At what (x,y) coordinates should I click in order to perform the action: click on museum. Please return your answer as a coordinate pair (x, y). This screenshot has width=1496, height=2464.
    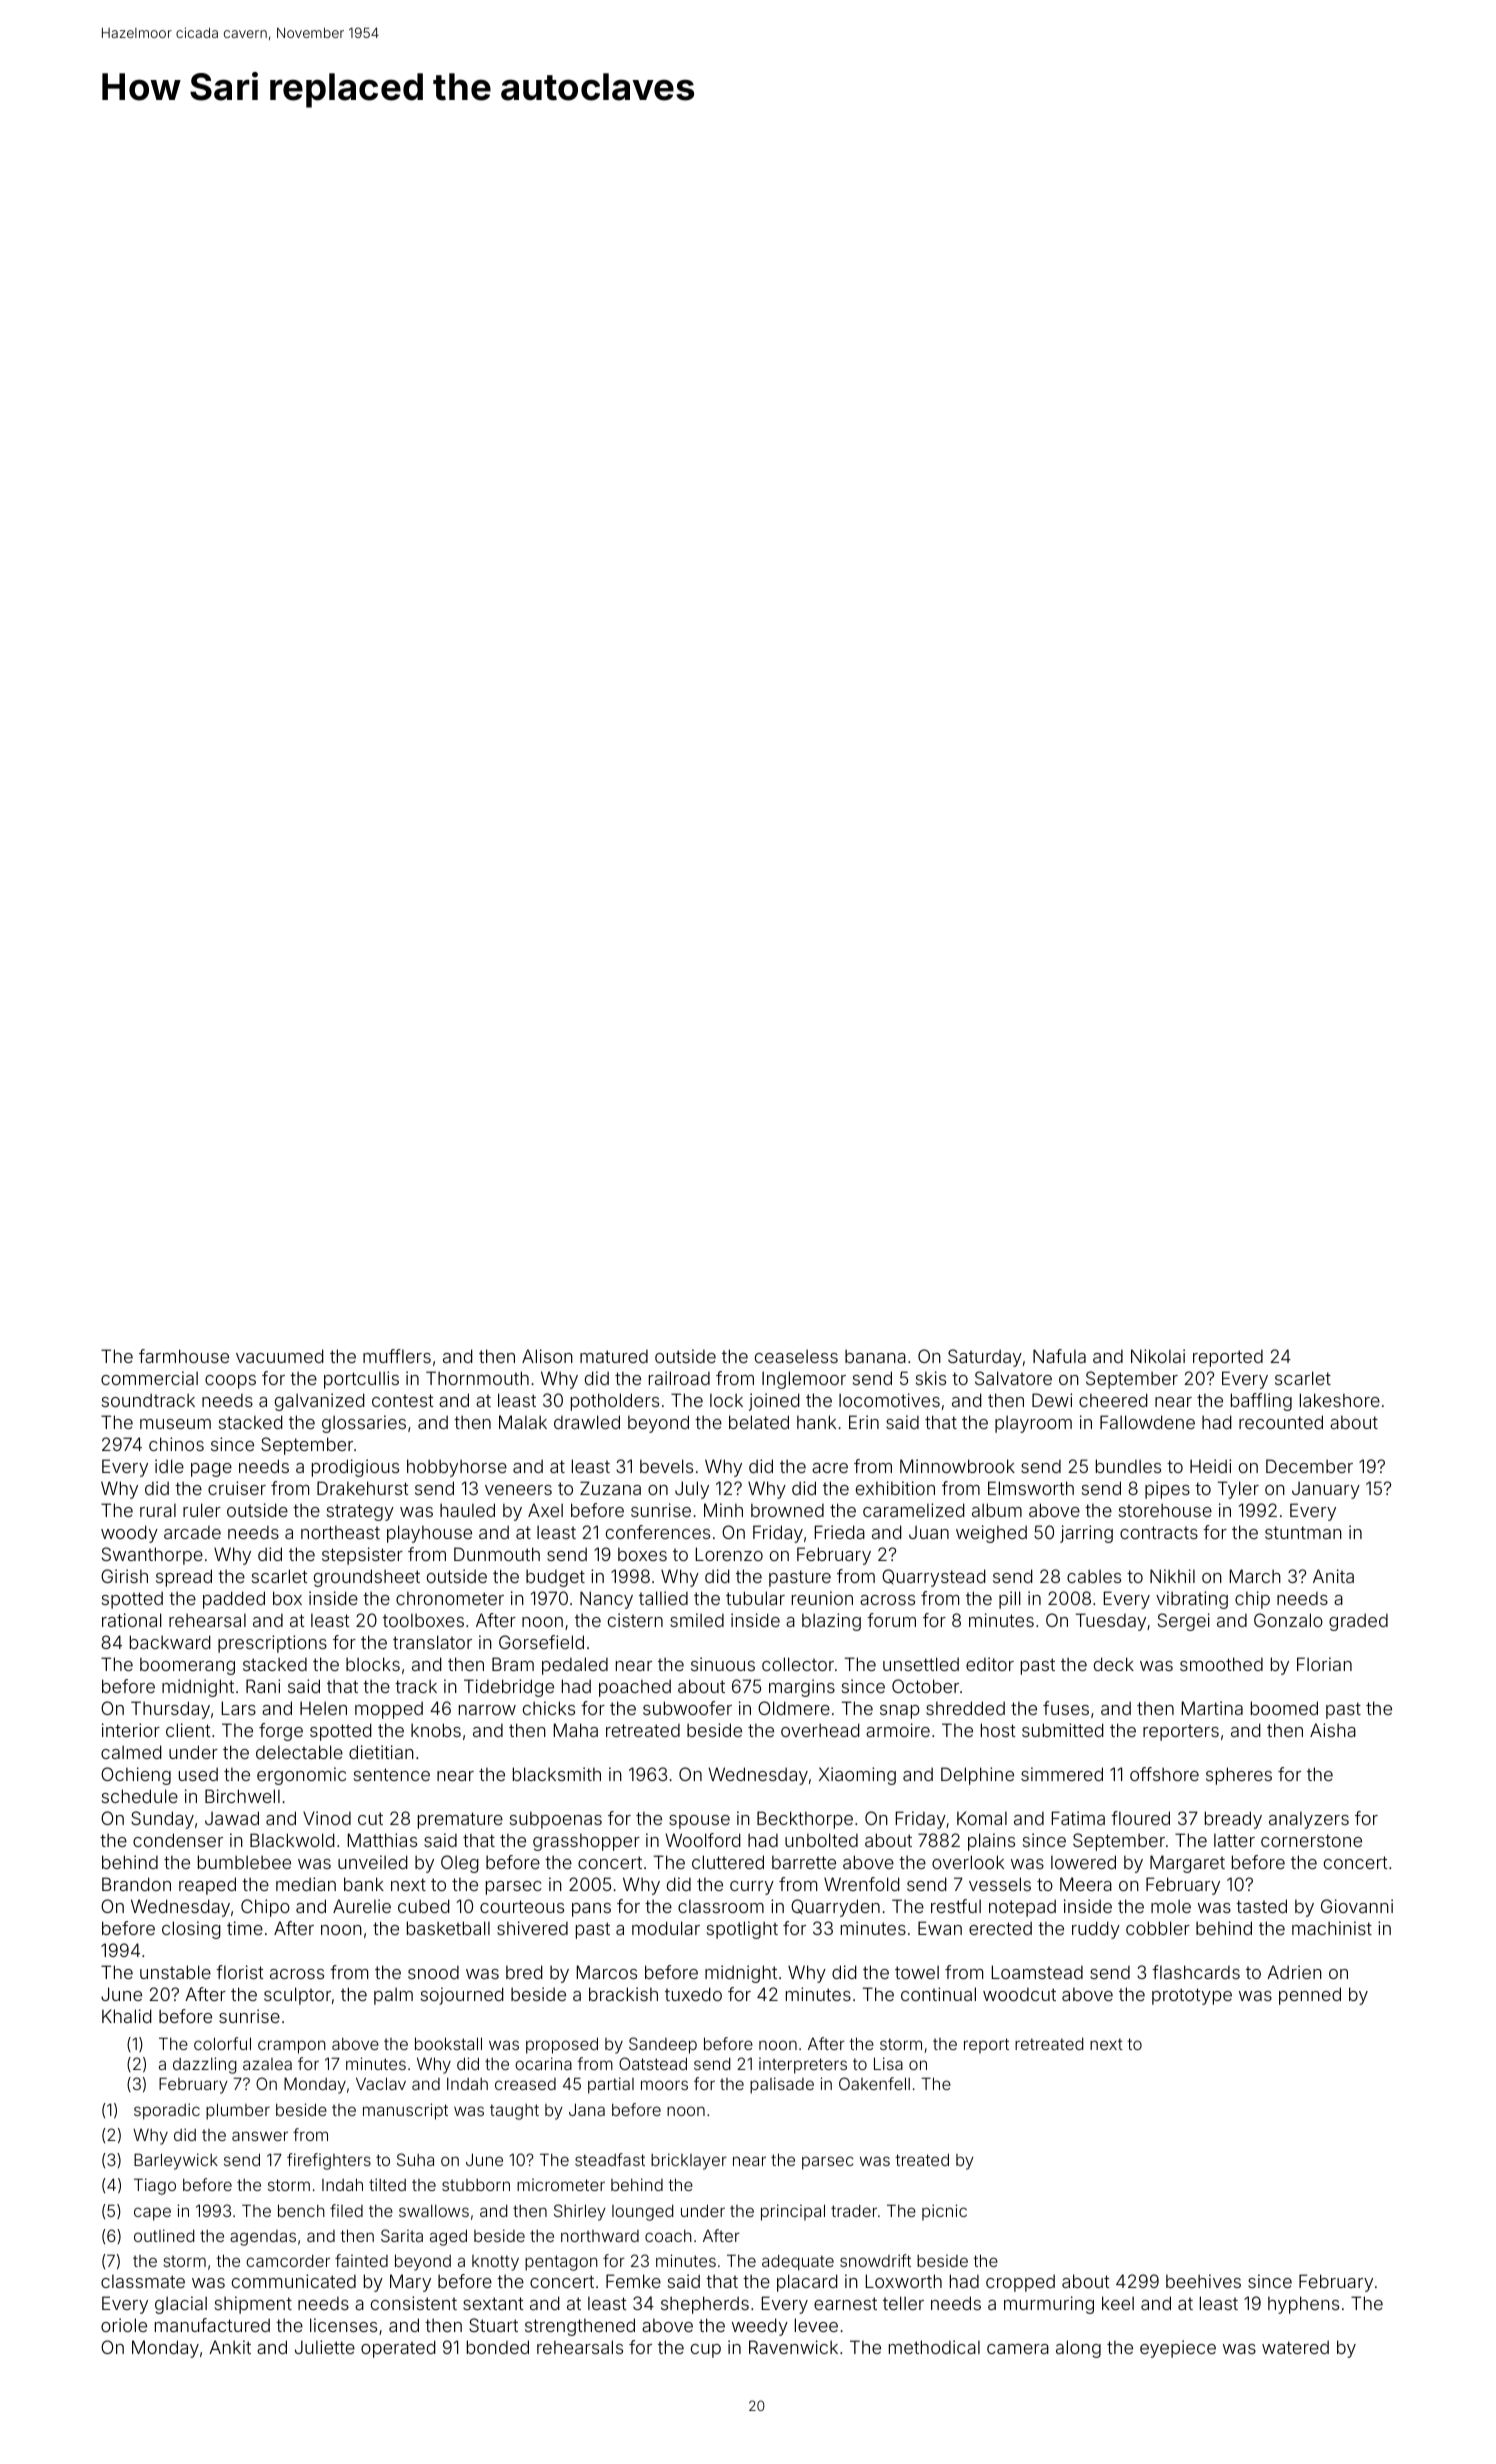
    Looking at the image, I should click on (175, 1424).
